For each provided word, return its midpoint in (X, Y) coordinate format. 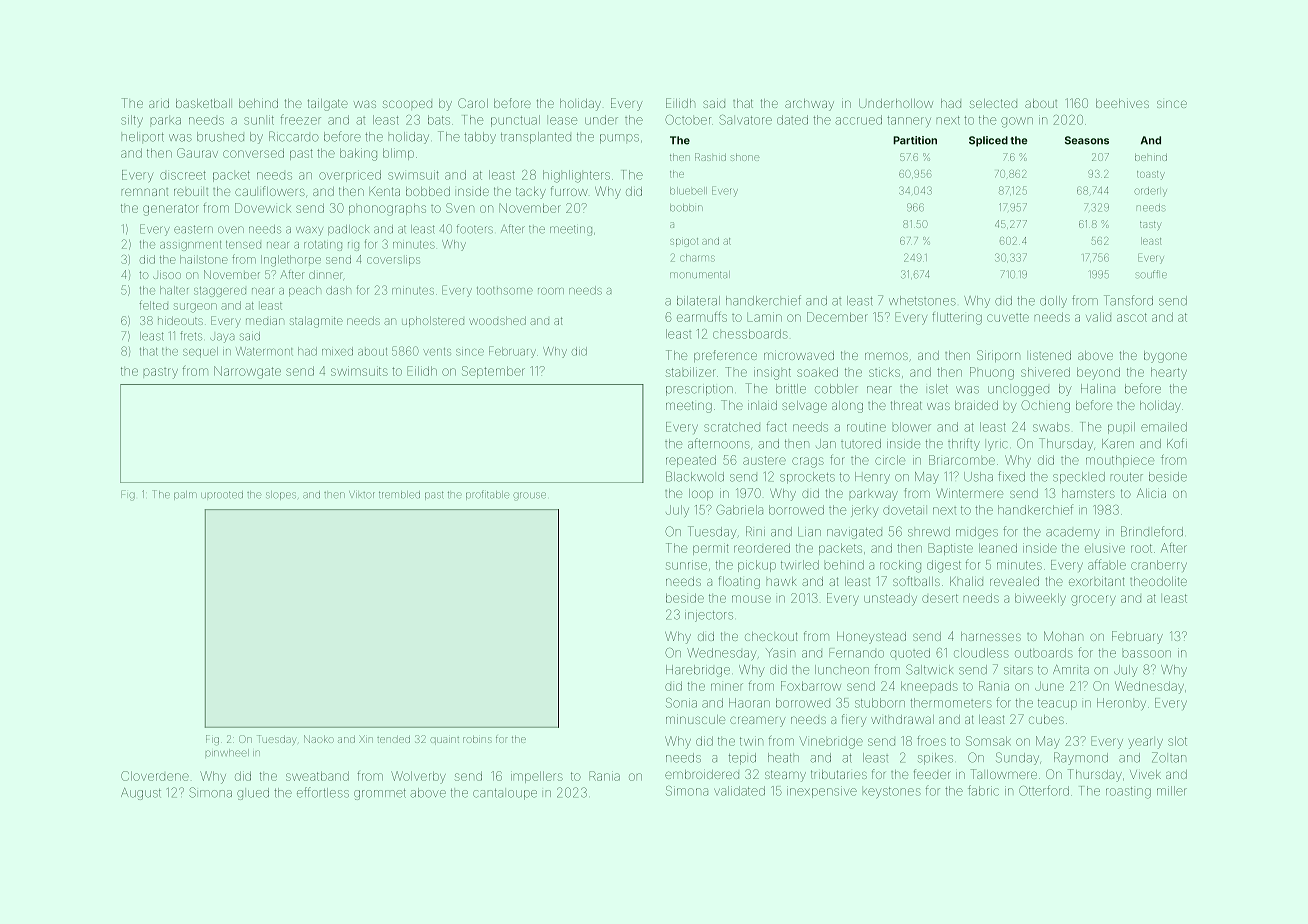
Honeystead (871, 638)
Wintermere (969, 493)
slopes (281, 495)
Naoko (318, 739)
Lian (809, 532)
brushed (220, 137)
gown (1017, 122)
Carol (473, 103)
